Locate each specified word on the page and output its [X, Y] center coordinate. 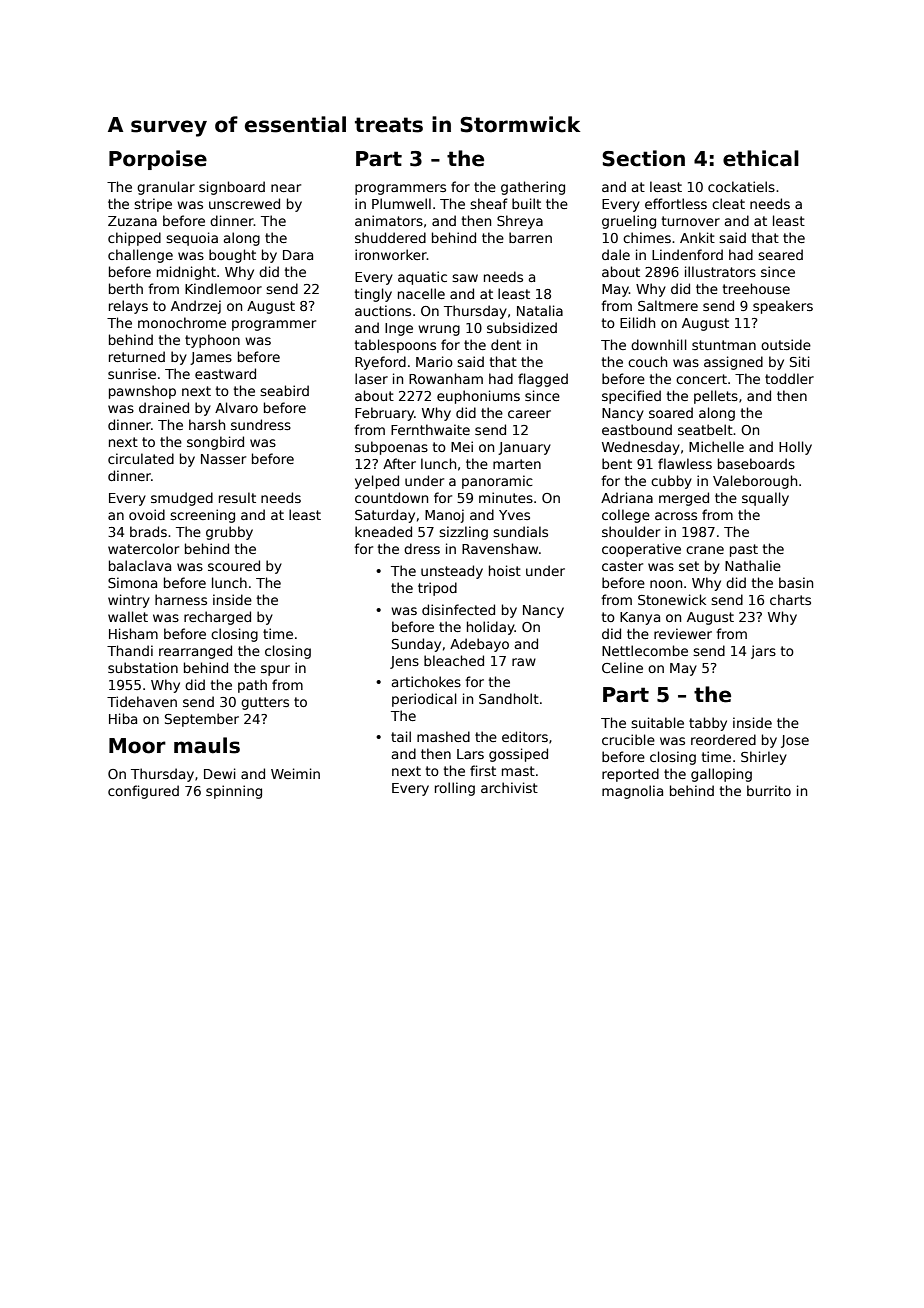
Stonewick [672, 599]
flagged [543, 380]
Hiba [123, 718]
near [286, 188]
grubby [229, 533]
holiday [491, 628]
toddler [789, 378]
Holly [795, 448]
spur [275, 670]
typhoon [212, 341]
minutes [506, 497]
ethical [761, 158]
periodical [424, 700]
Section [643, 158]
